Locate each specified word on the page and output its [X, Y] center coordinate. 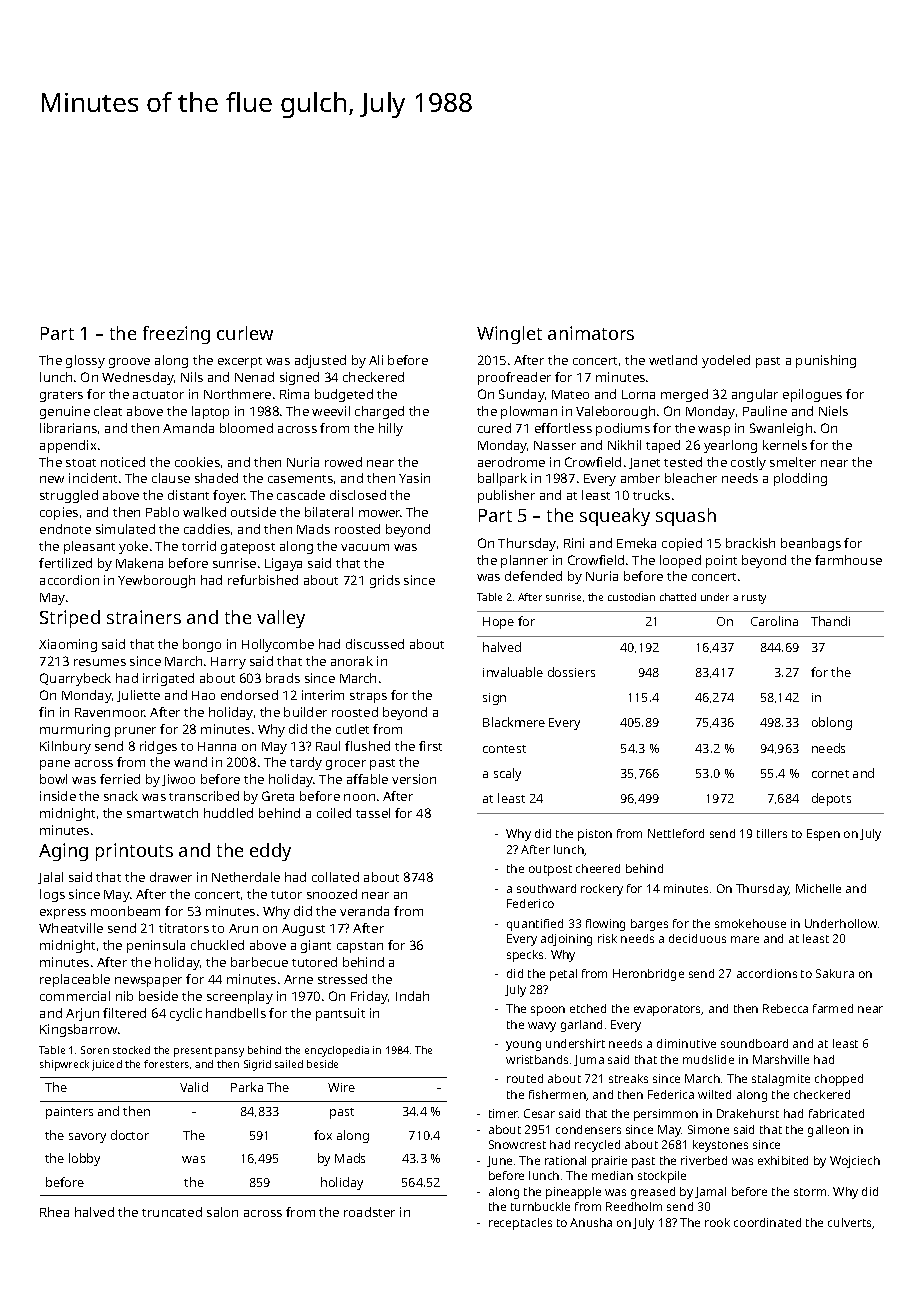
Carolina [774, 621]
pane [55, 765]
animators [591, 333]
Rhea [54, 1212]
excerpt [240, 362]
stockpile [662, 1177]
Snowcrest [517, 1144]
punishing [826, 361]
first [430, 746]
